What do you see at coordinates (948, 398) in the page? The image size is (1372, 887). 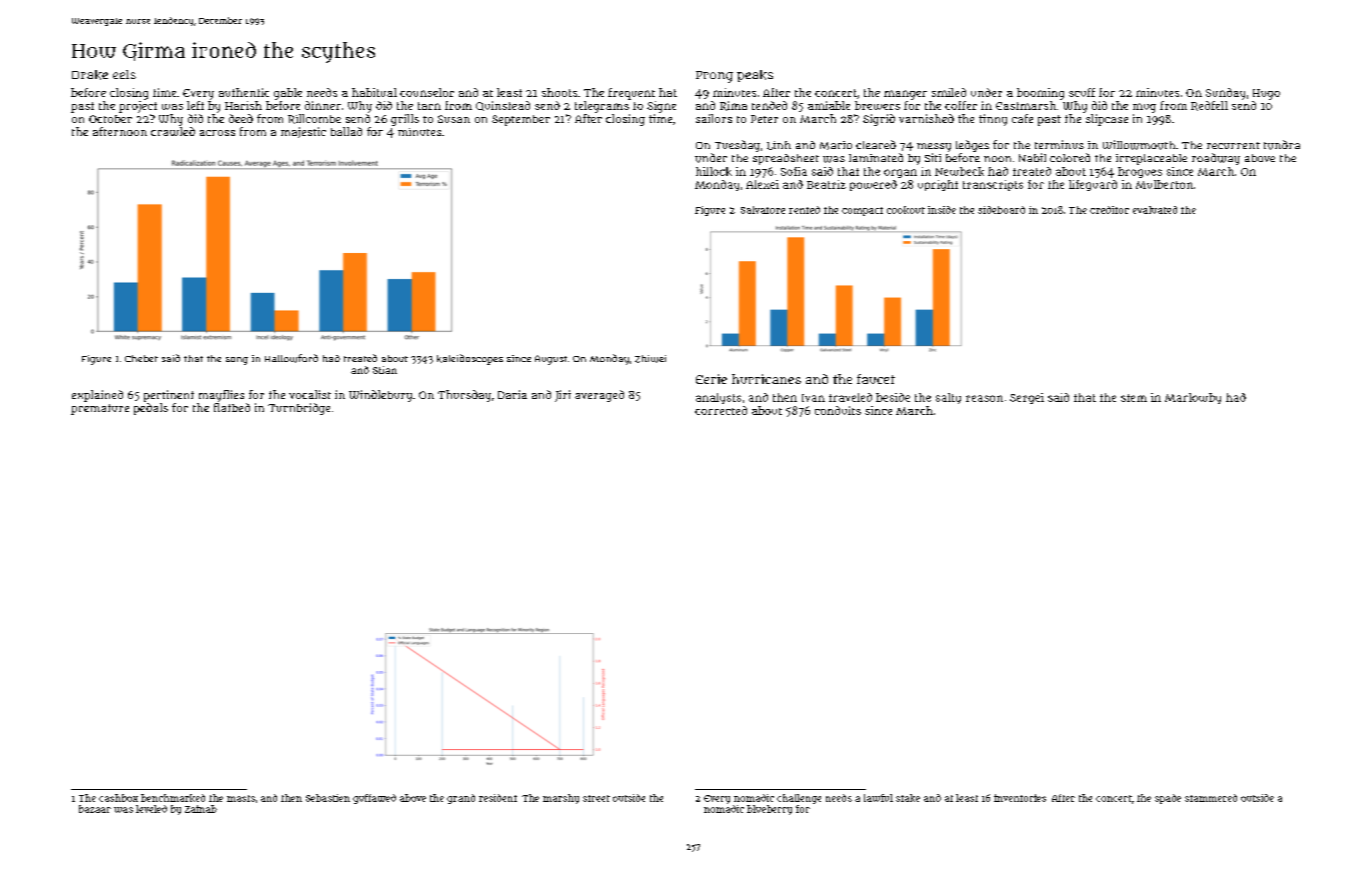 I see `salty` at bounding box center [948, 398].
